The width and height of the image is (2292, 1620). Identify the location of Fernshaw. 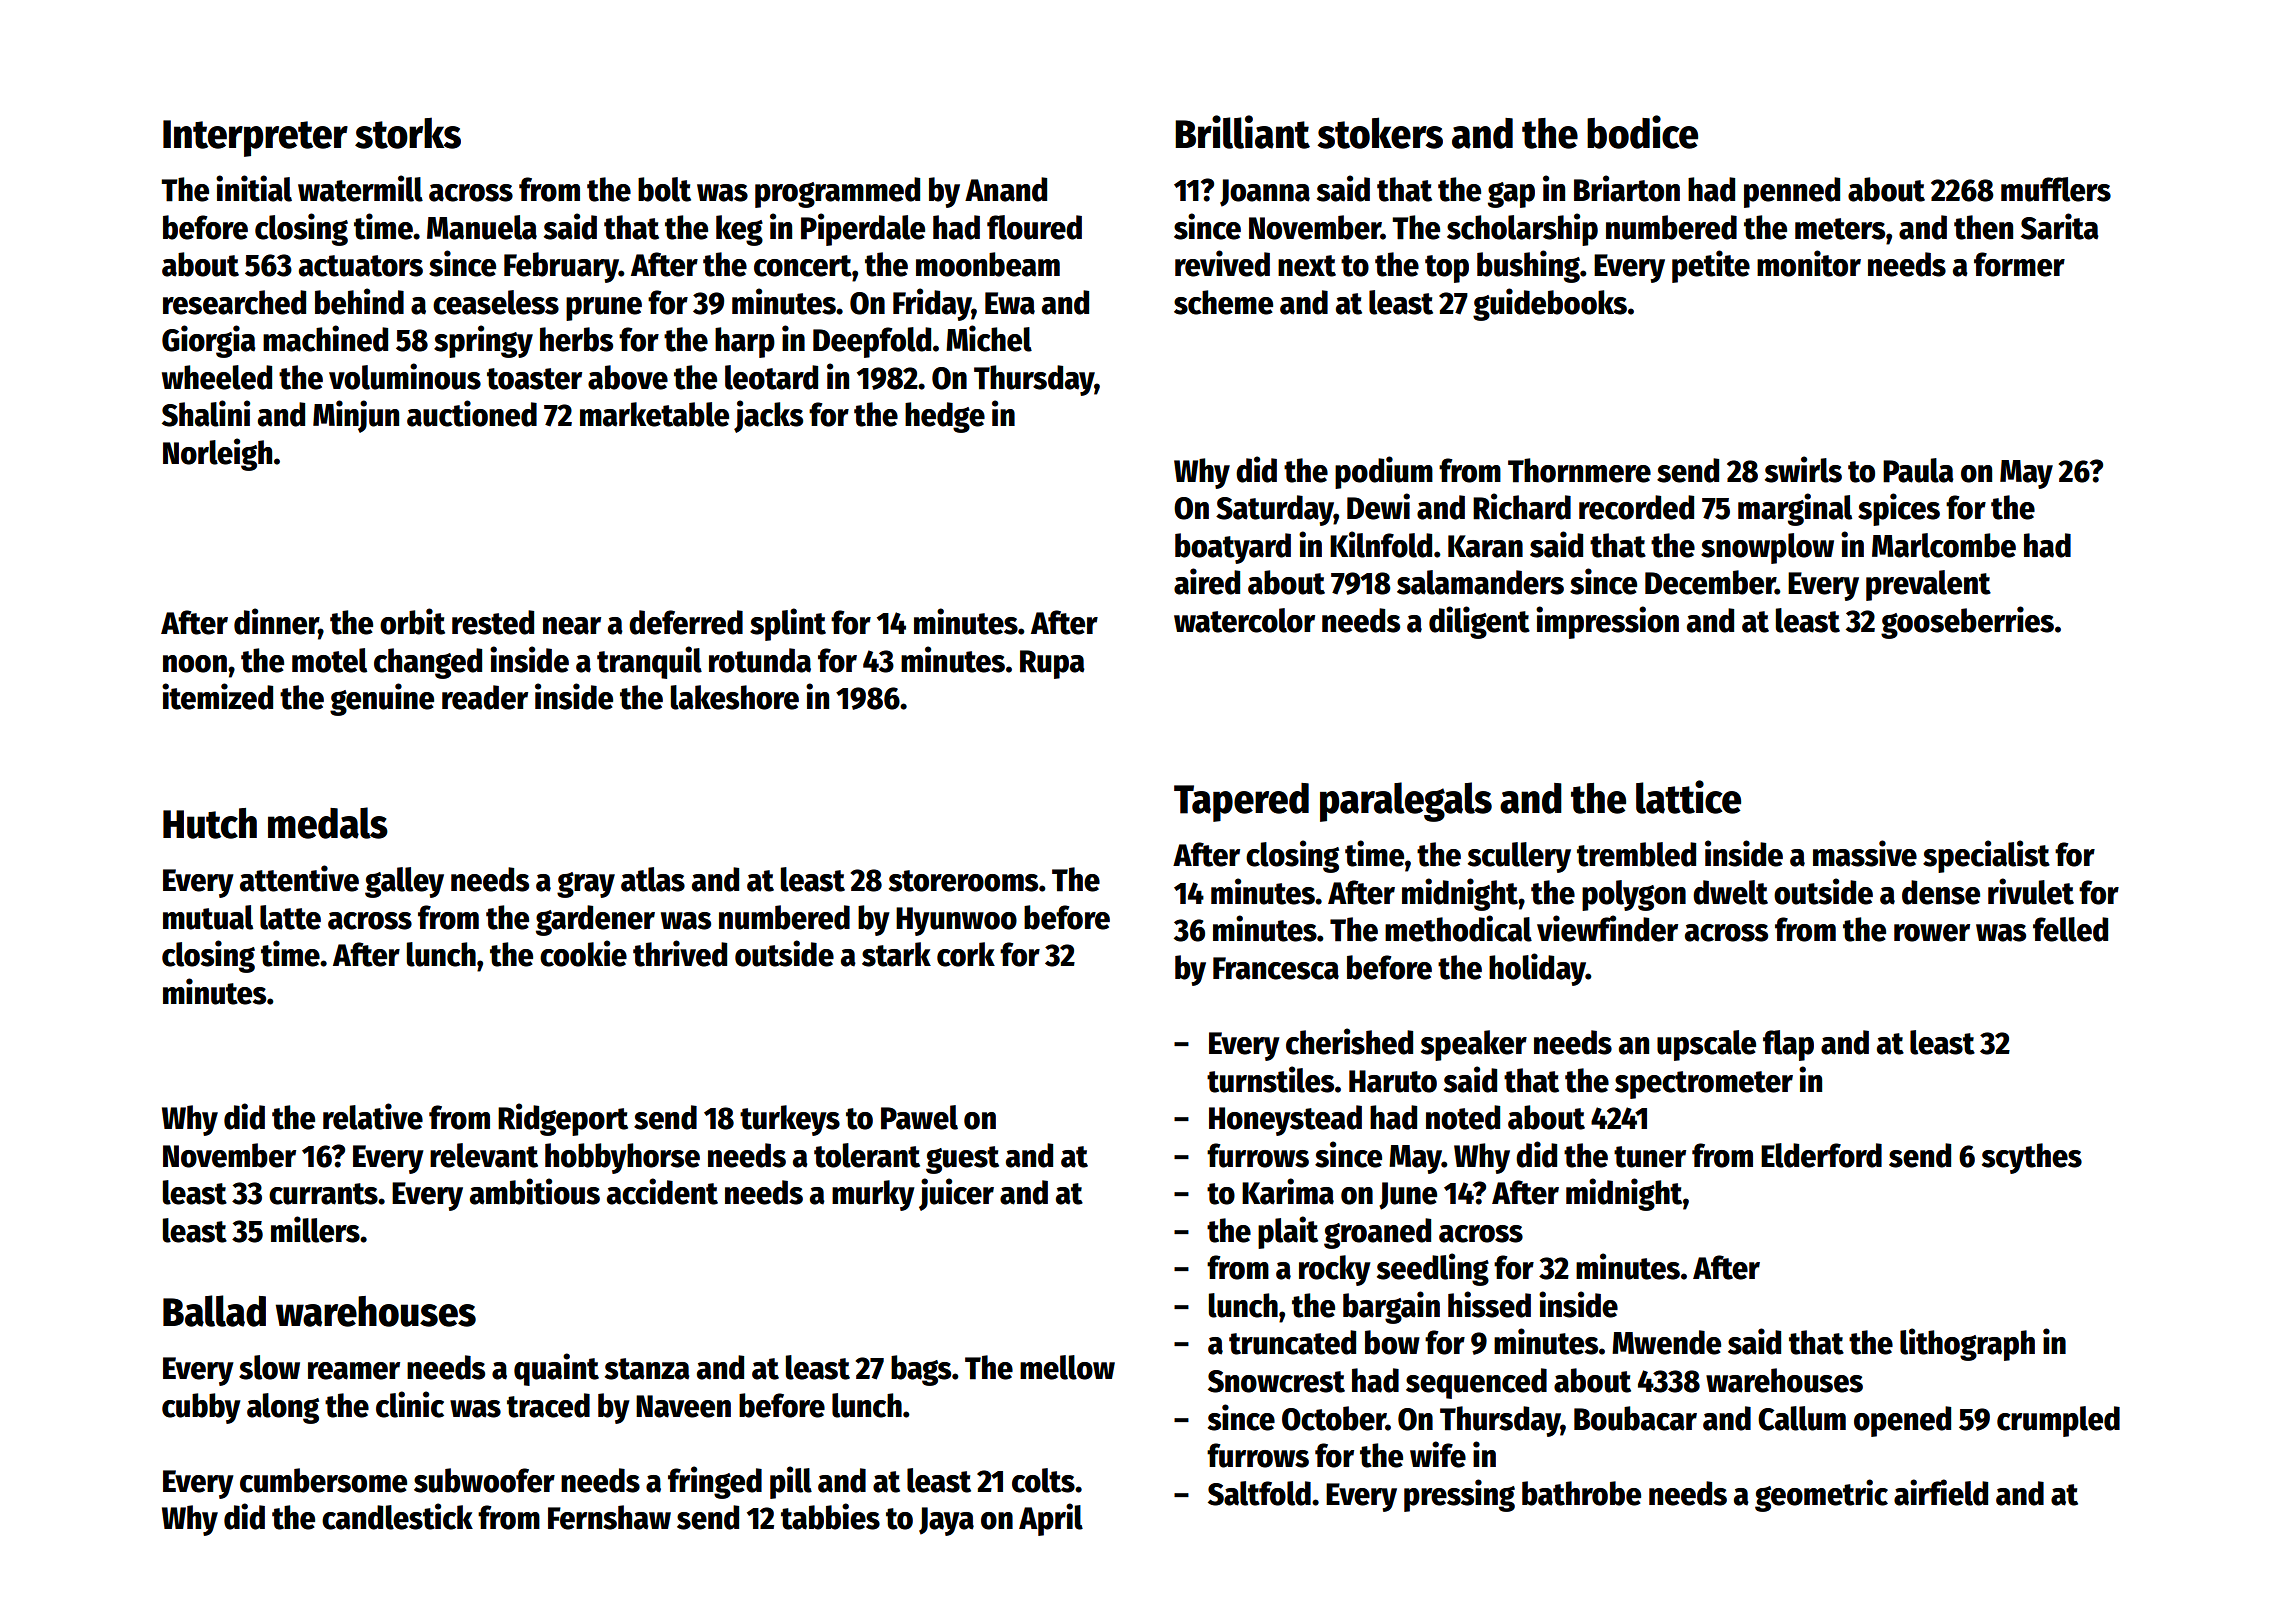
(609, 1517).
